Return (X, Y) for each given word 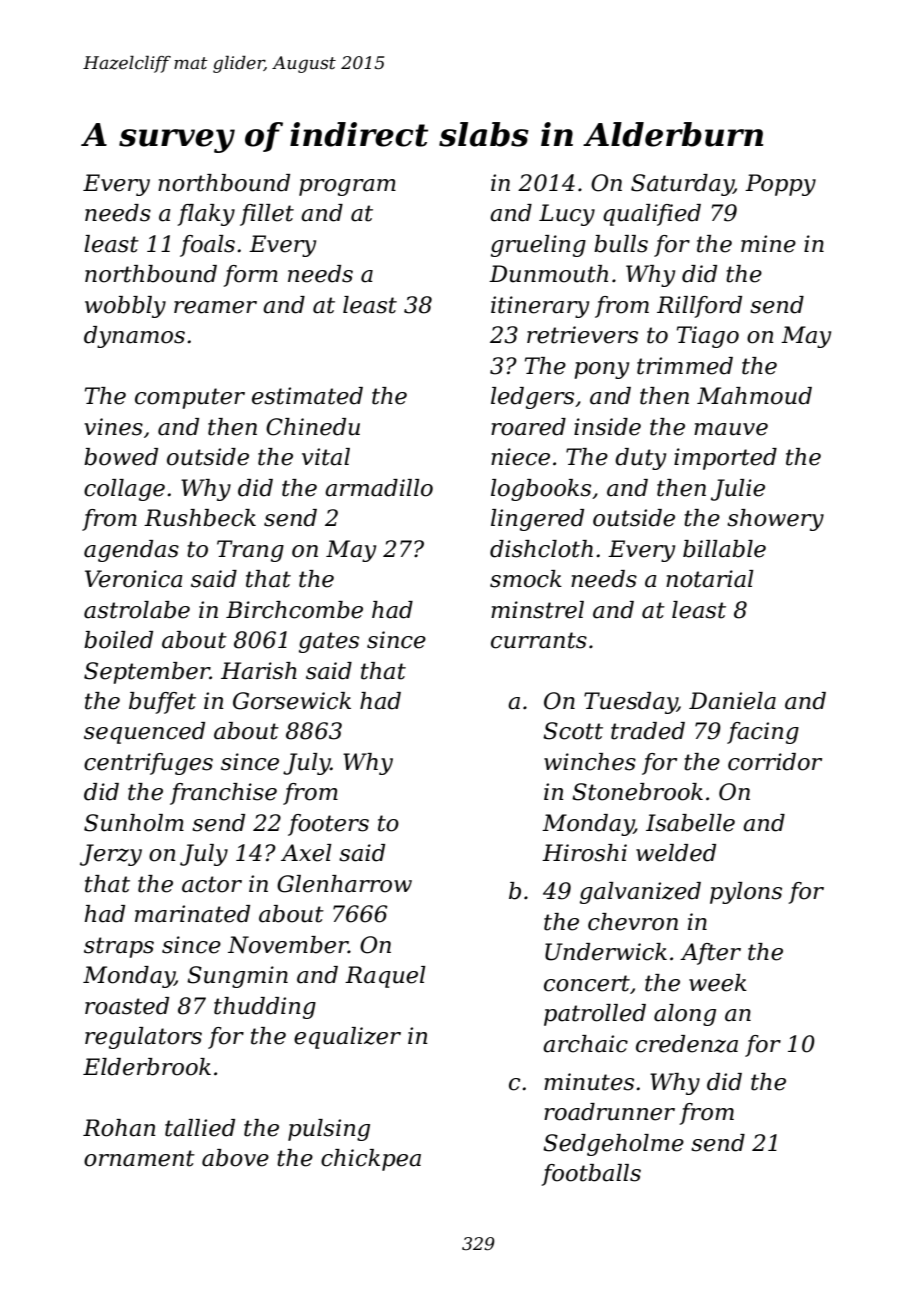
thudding (265, 1008)
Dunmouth (548, 274)
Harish (259, 671)
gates (329, 642)
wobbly (125, 307)
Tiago (708, 337)
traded (648, 731)
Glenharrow (344, 884)
